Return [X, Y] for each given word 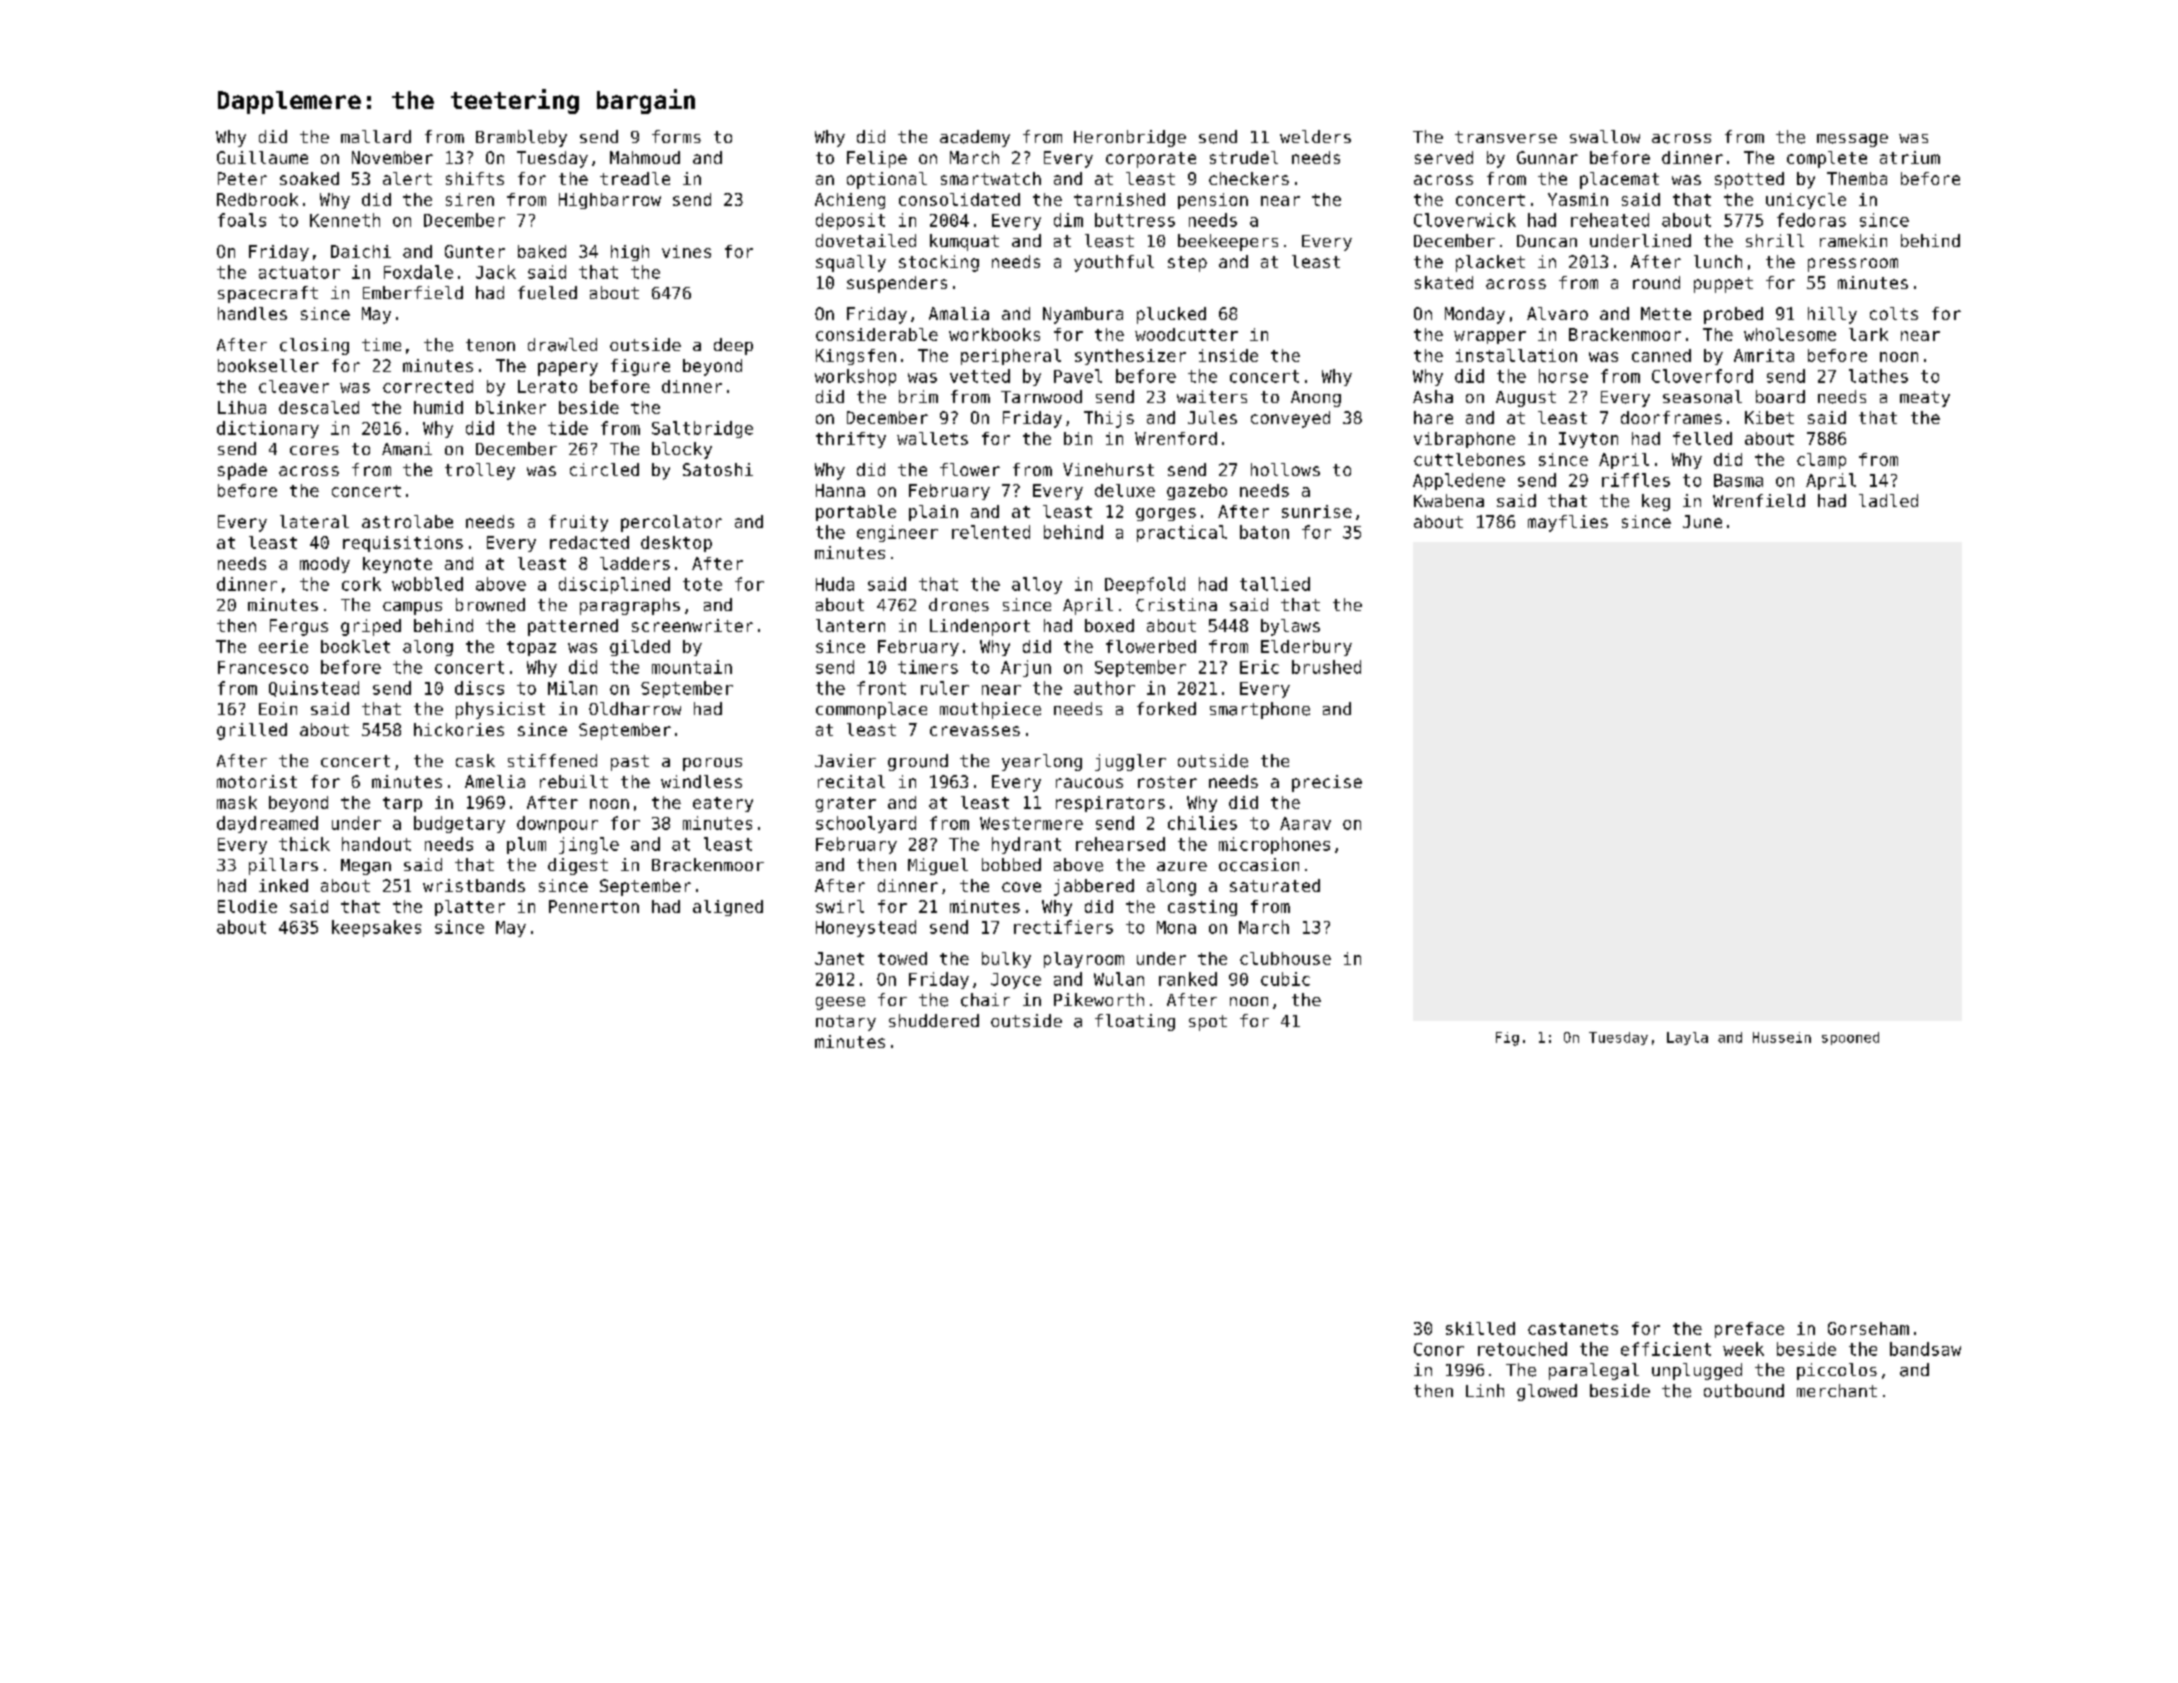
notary [846, 1023]
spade [242, 471]
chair [985, 1000]
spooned [1850, 1038]
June [1702, 521]
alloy [1037, 585]
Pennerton [594, 906]
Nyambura [1083, 315]
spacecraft [268, 294]
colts [1894, 313]
